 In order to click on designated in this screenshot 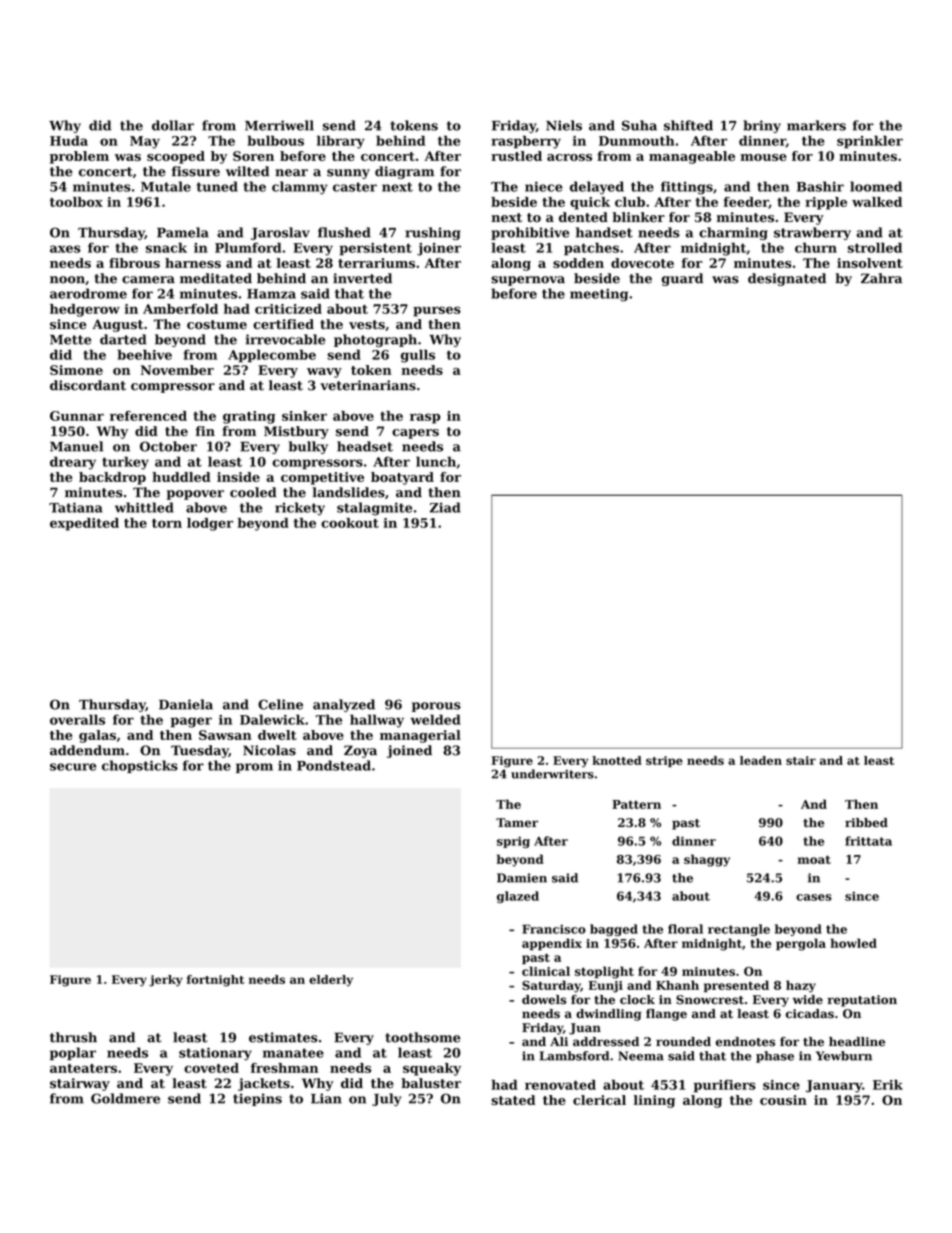, I will do `click(787, 279)`.
